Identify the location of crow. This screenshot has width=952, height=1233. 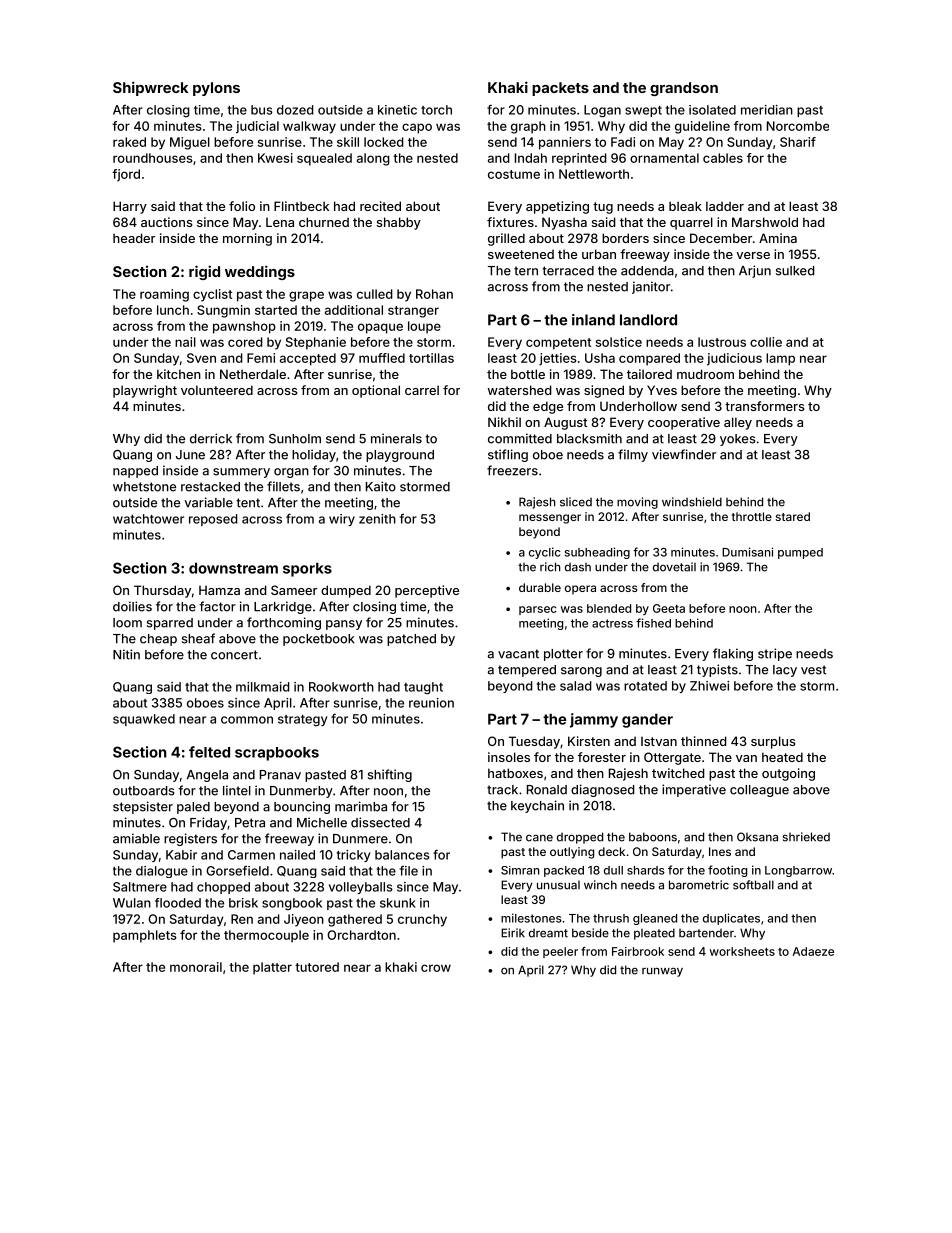
(436, 968).
